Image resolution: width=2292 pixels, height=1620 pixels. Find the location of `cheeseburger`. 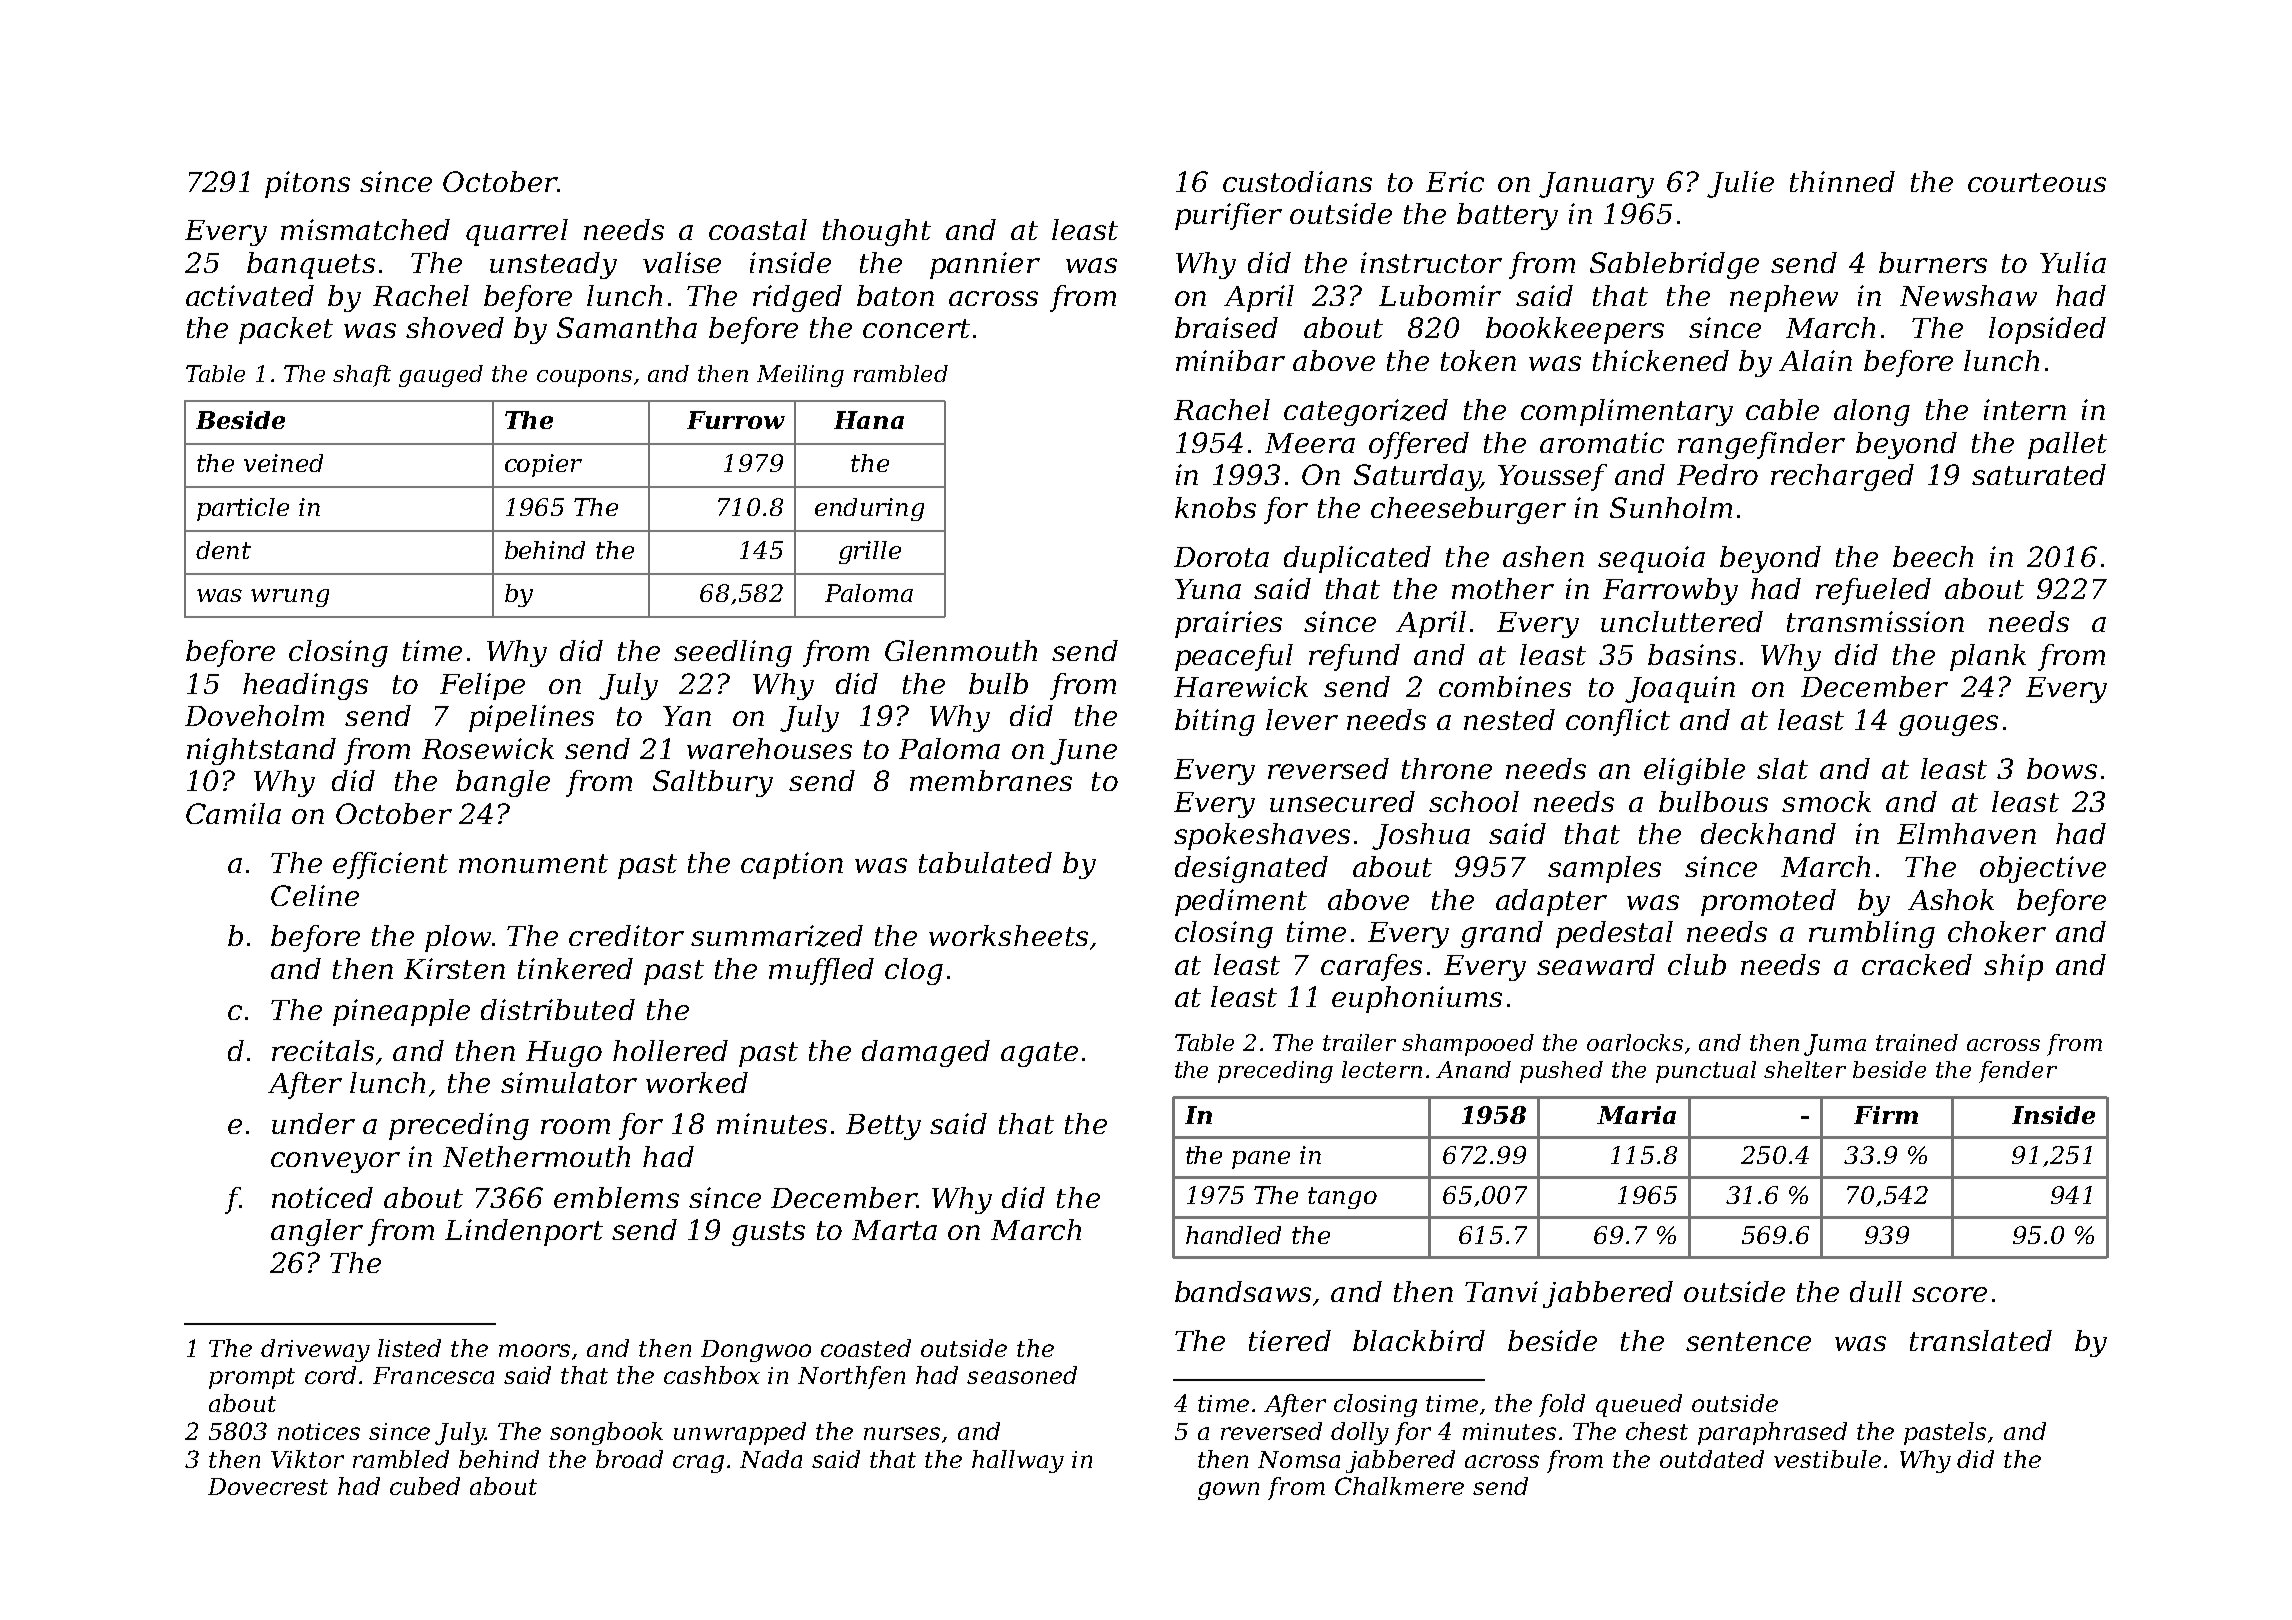

cheeseburger is located at coordinates (1468, 510).
